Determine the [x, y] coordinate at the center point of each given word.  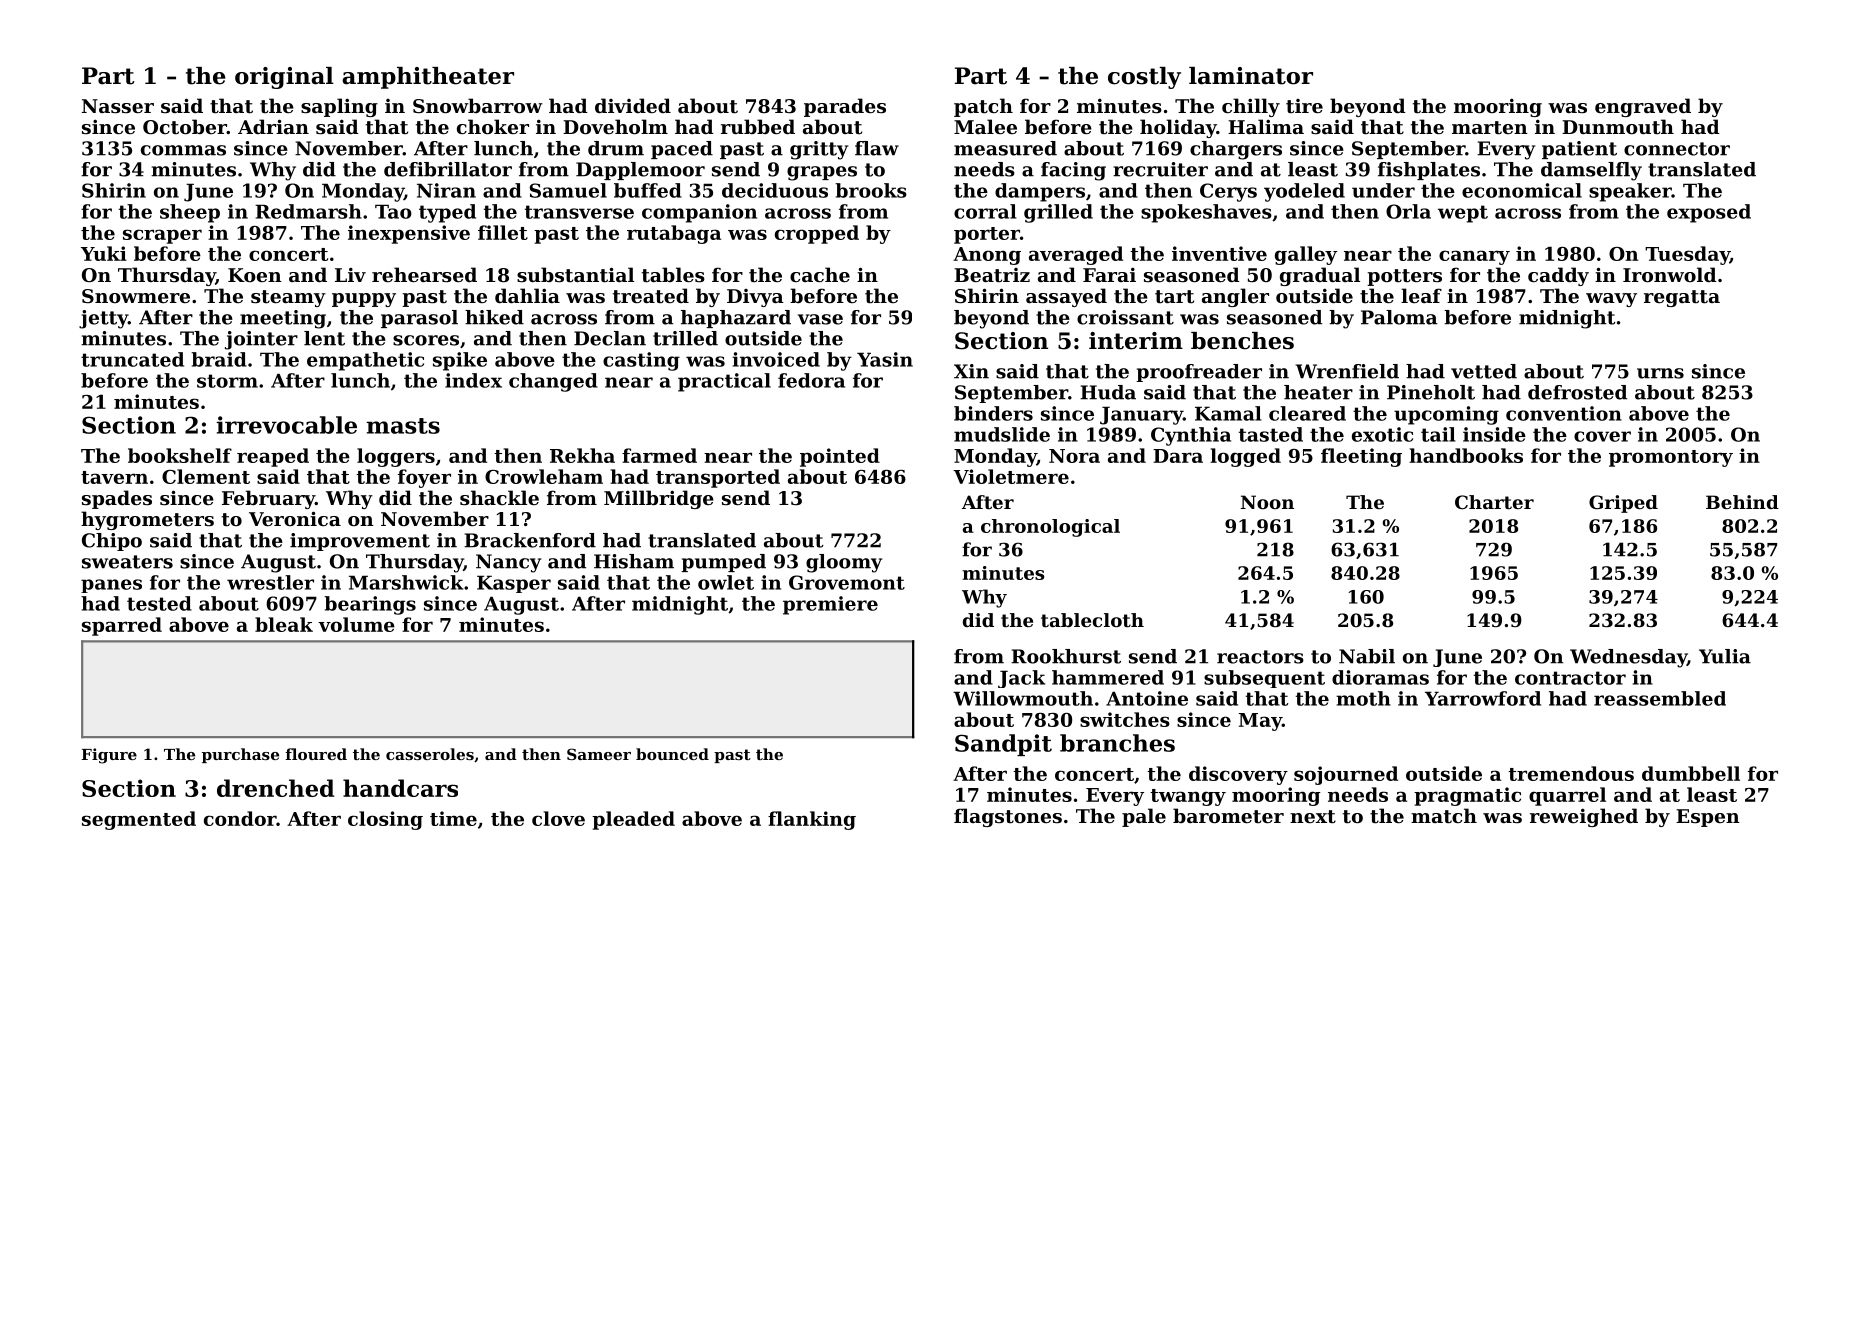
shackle [499, 498]
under [1383, 190]
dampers [1040, 192]
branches [1117, 743]
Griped [1623, 504]
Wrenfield [1347, 371]
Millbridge [659, 499]
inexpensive [409, 234]
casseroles [430, 754]
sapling [339, 107]
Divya [755, 298]
